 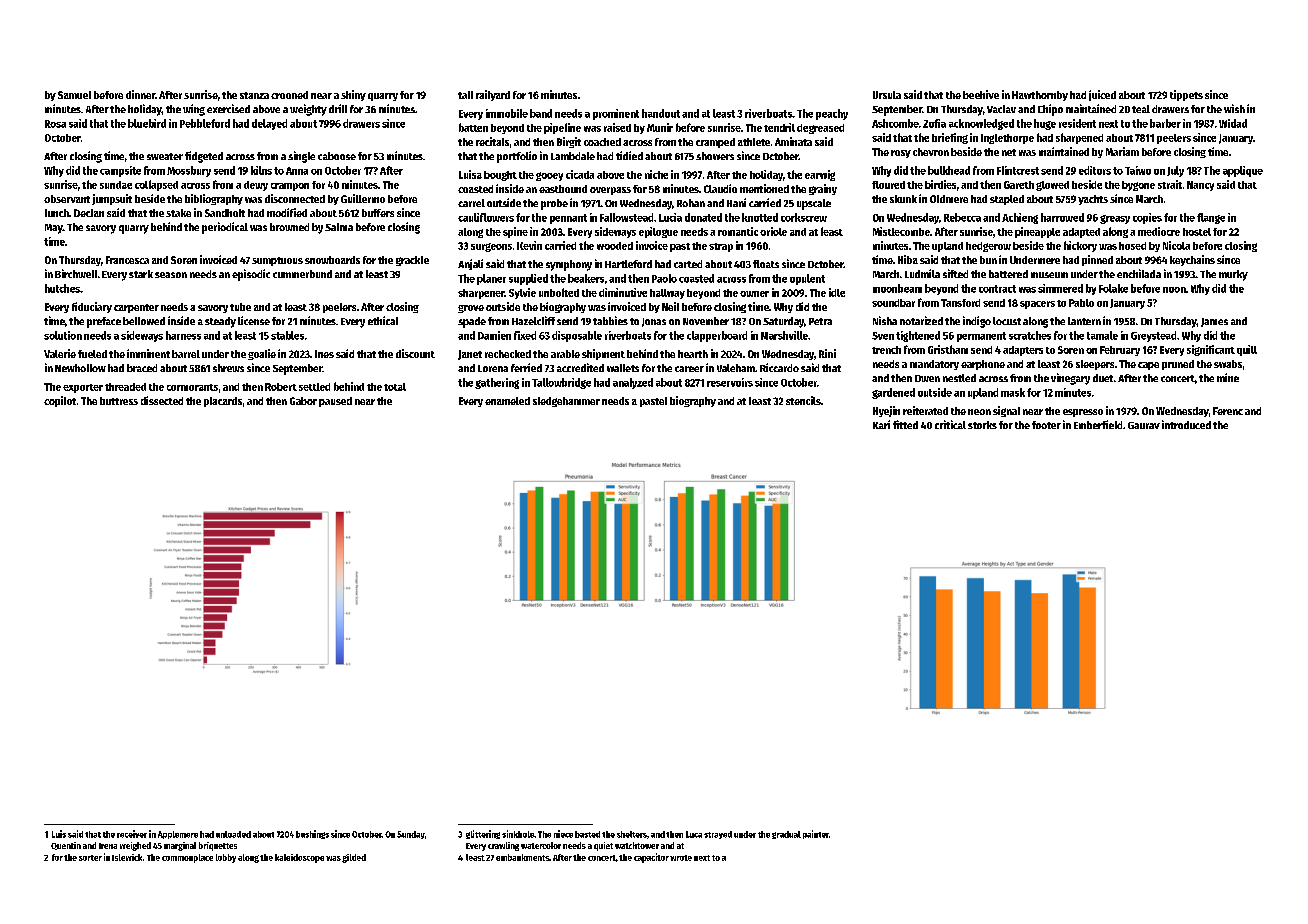 I want to click on Rosa, so click(x=55, y=124).
